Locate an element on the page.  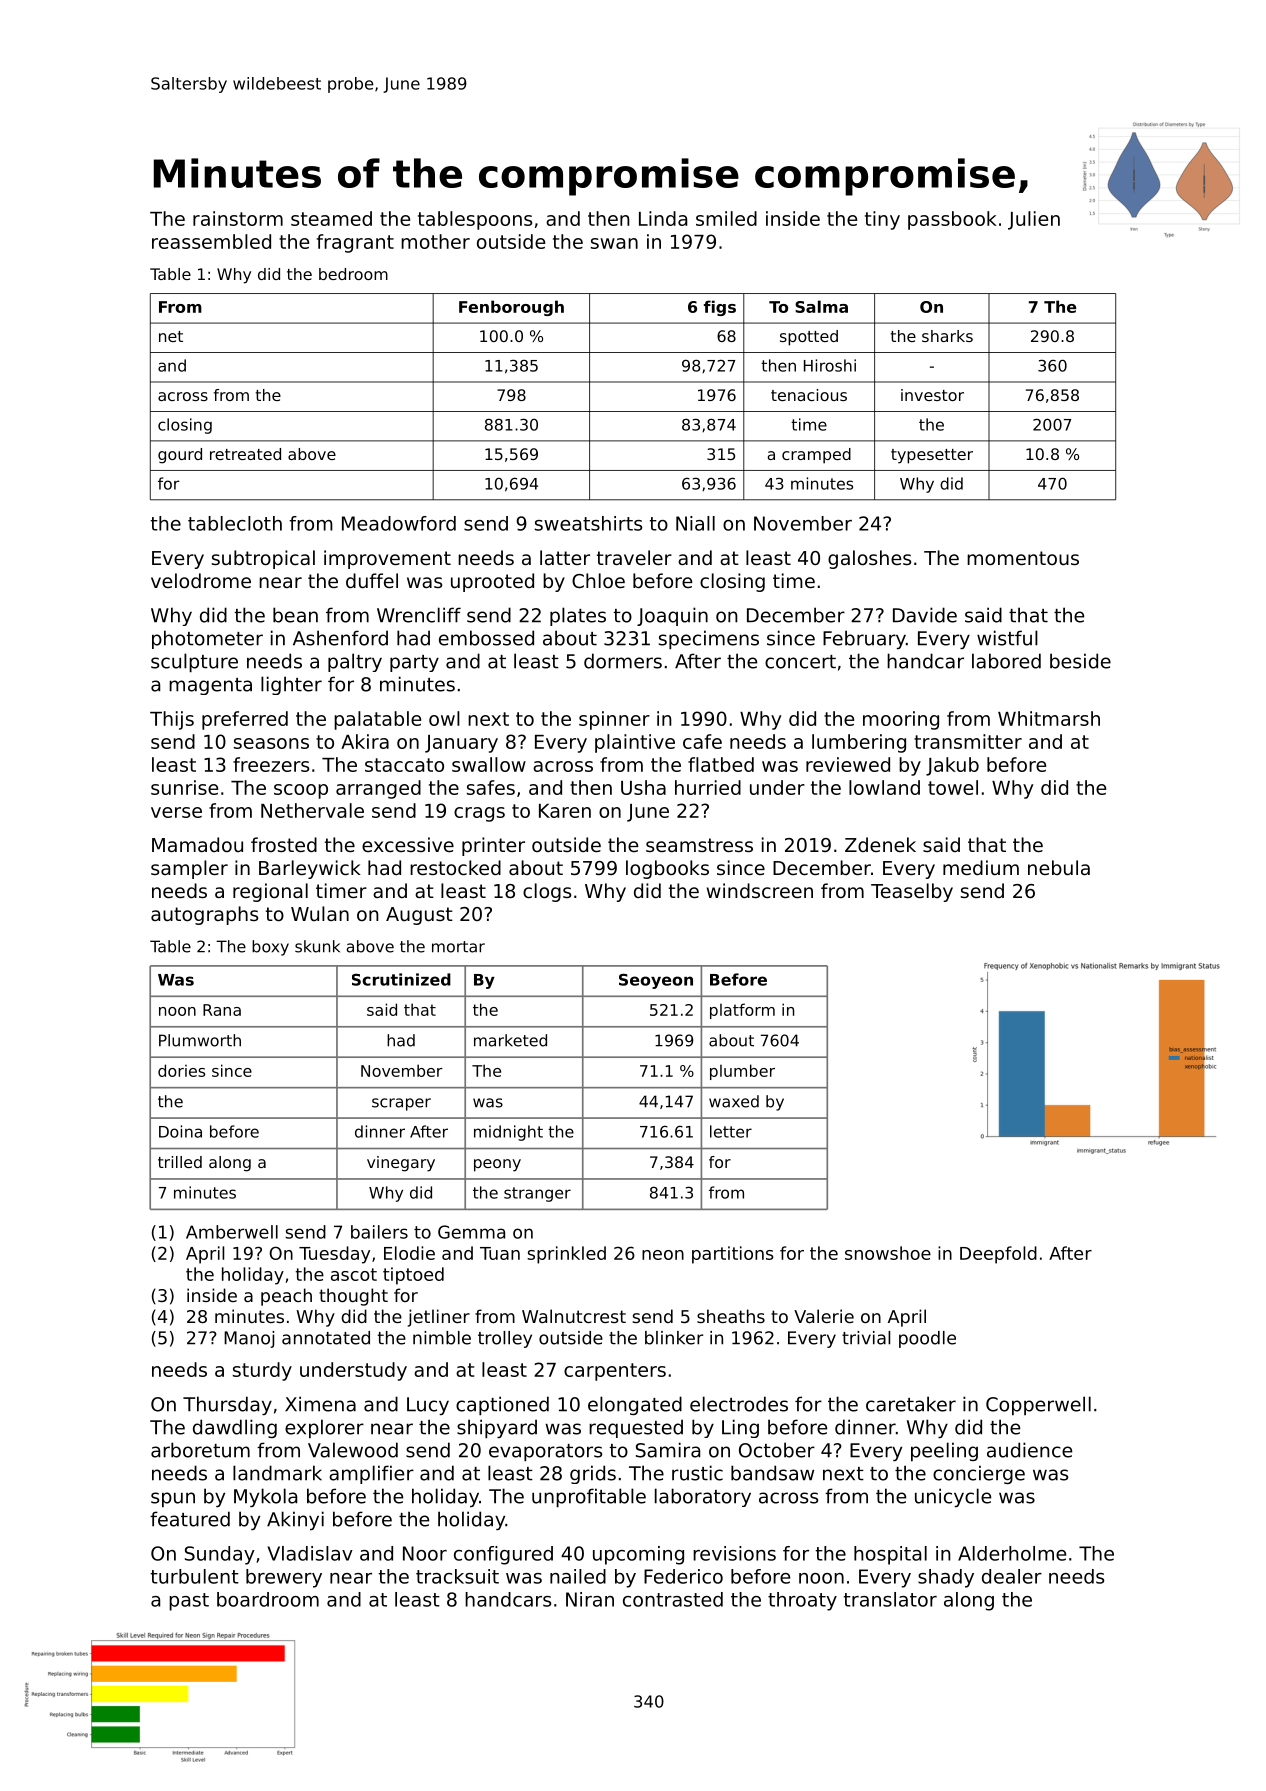
platform is located at coordinates (742, 1011).
